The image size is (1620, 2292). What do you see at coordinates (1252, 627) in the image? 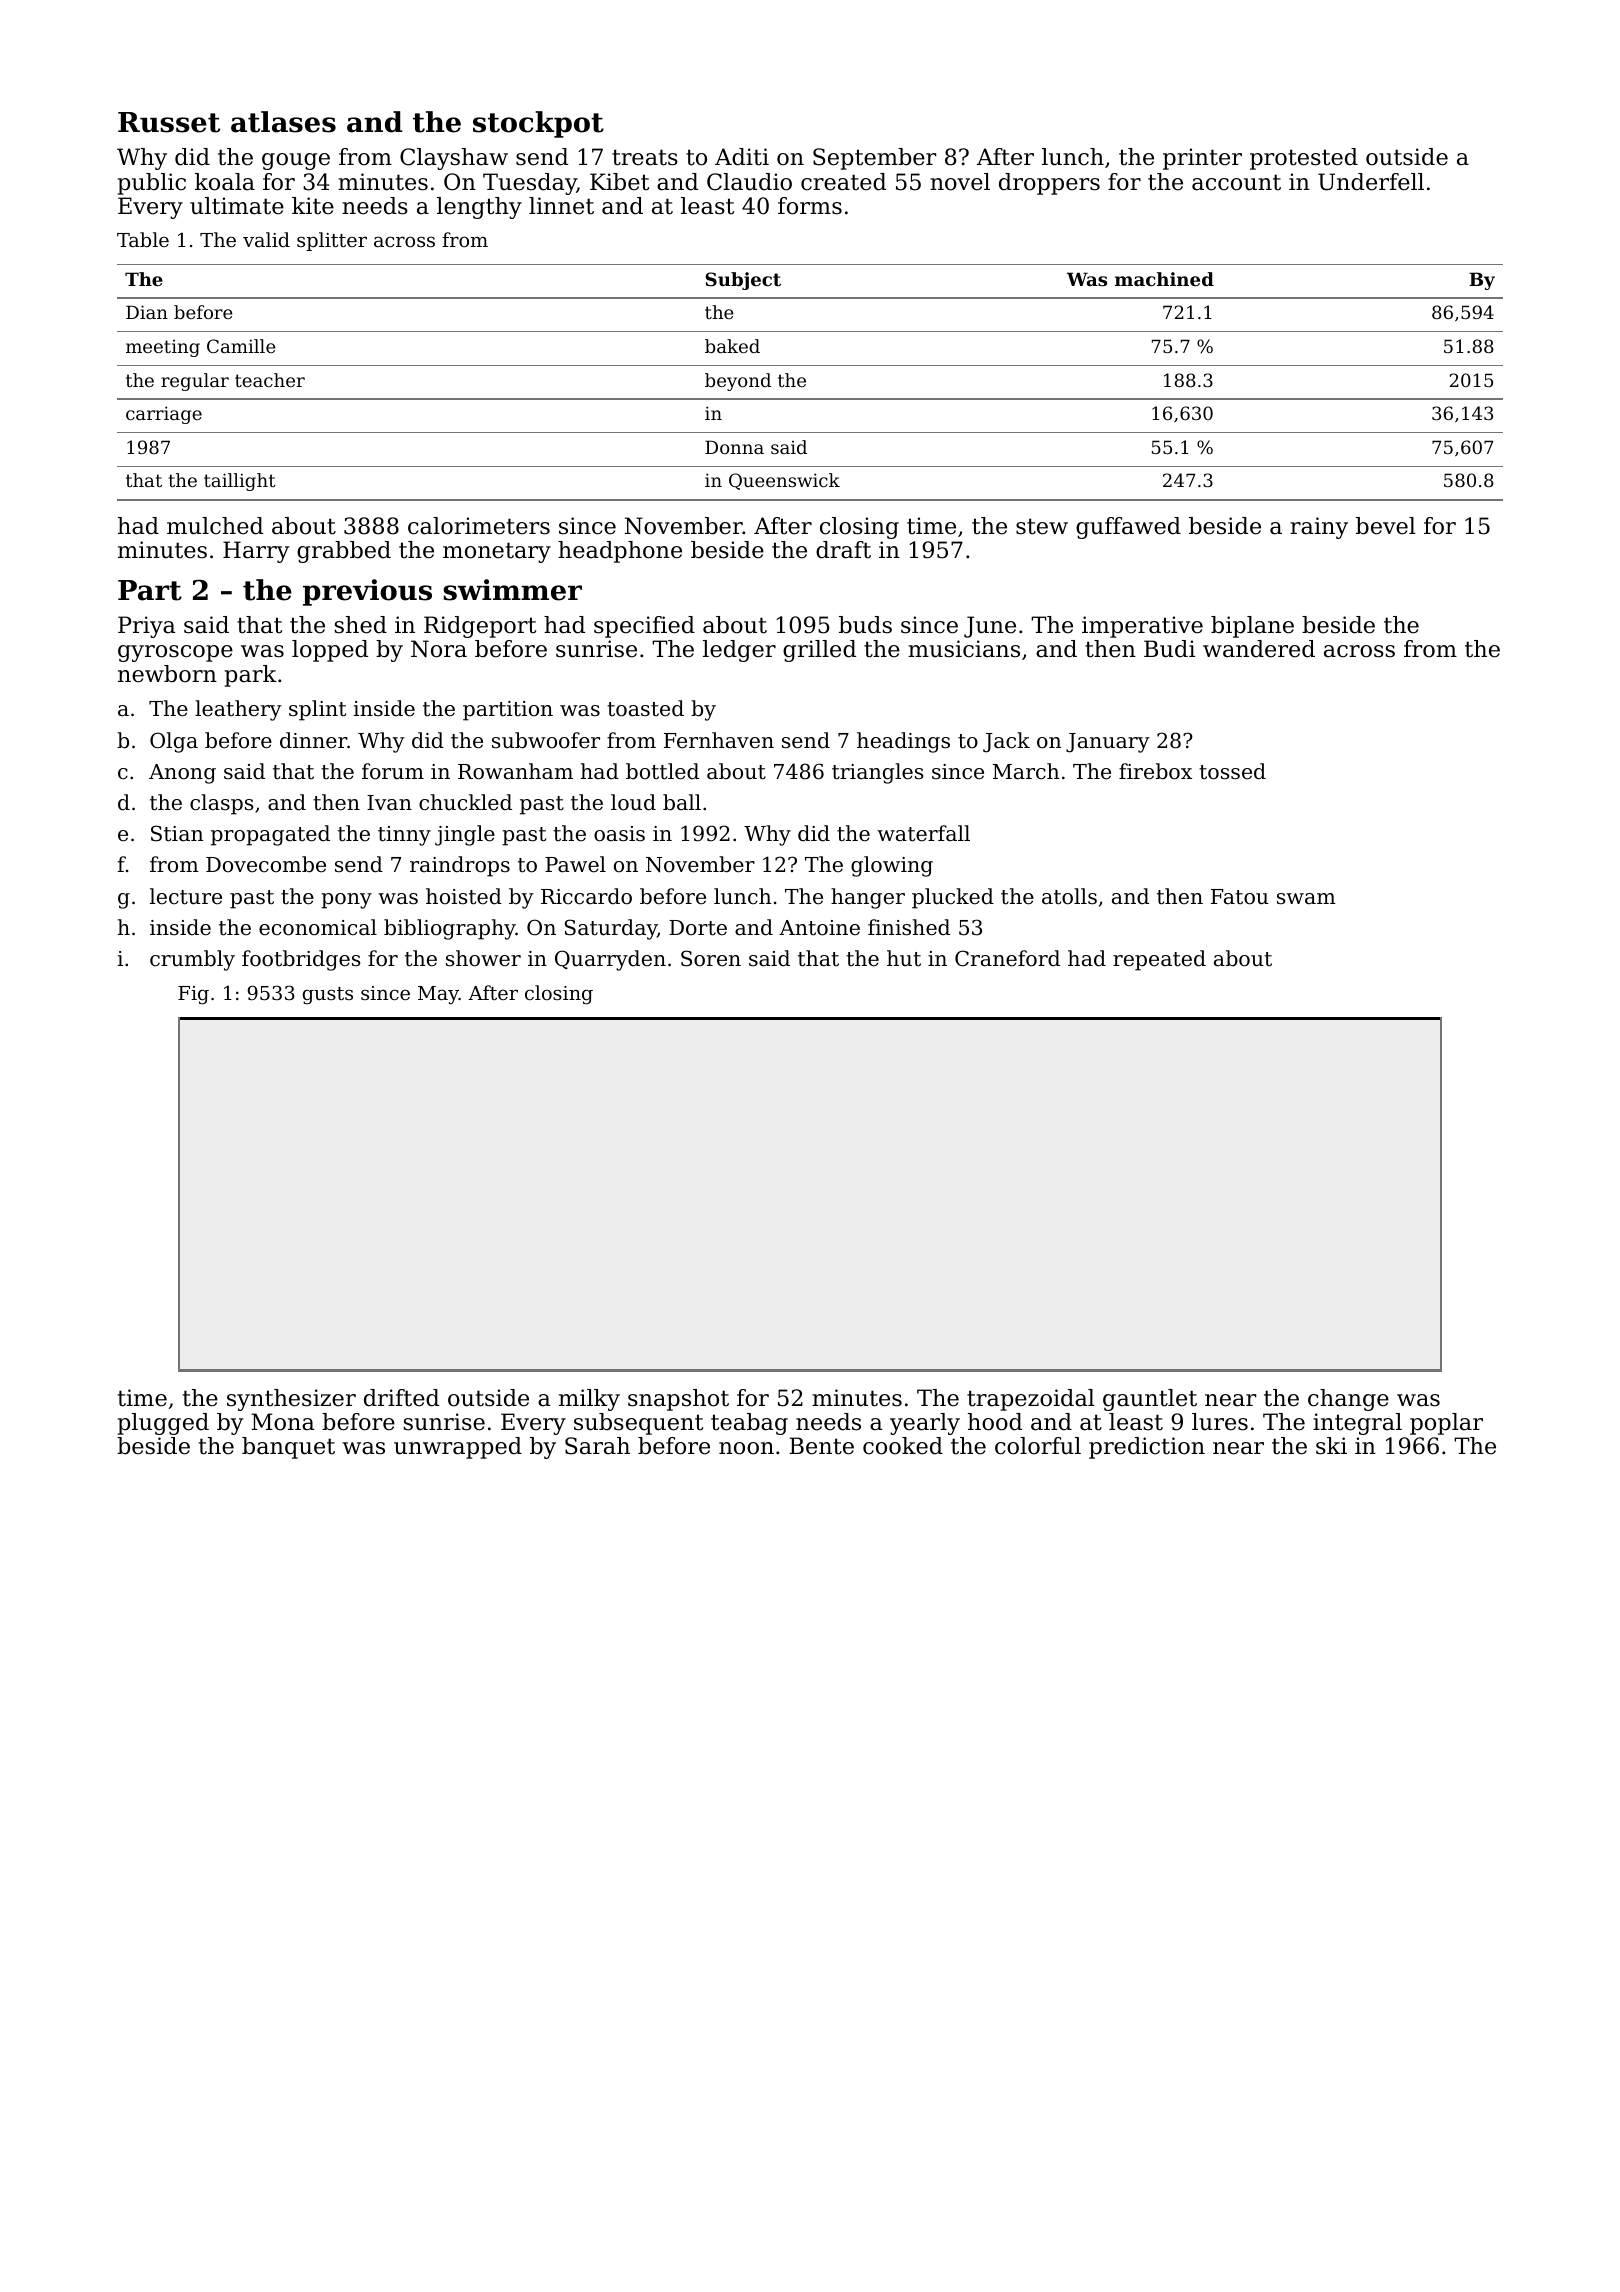
I see `biplane` at bounding box center [1252, 627].
